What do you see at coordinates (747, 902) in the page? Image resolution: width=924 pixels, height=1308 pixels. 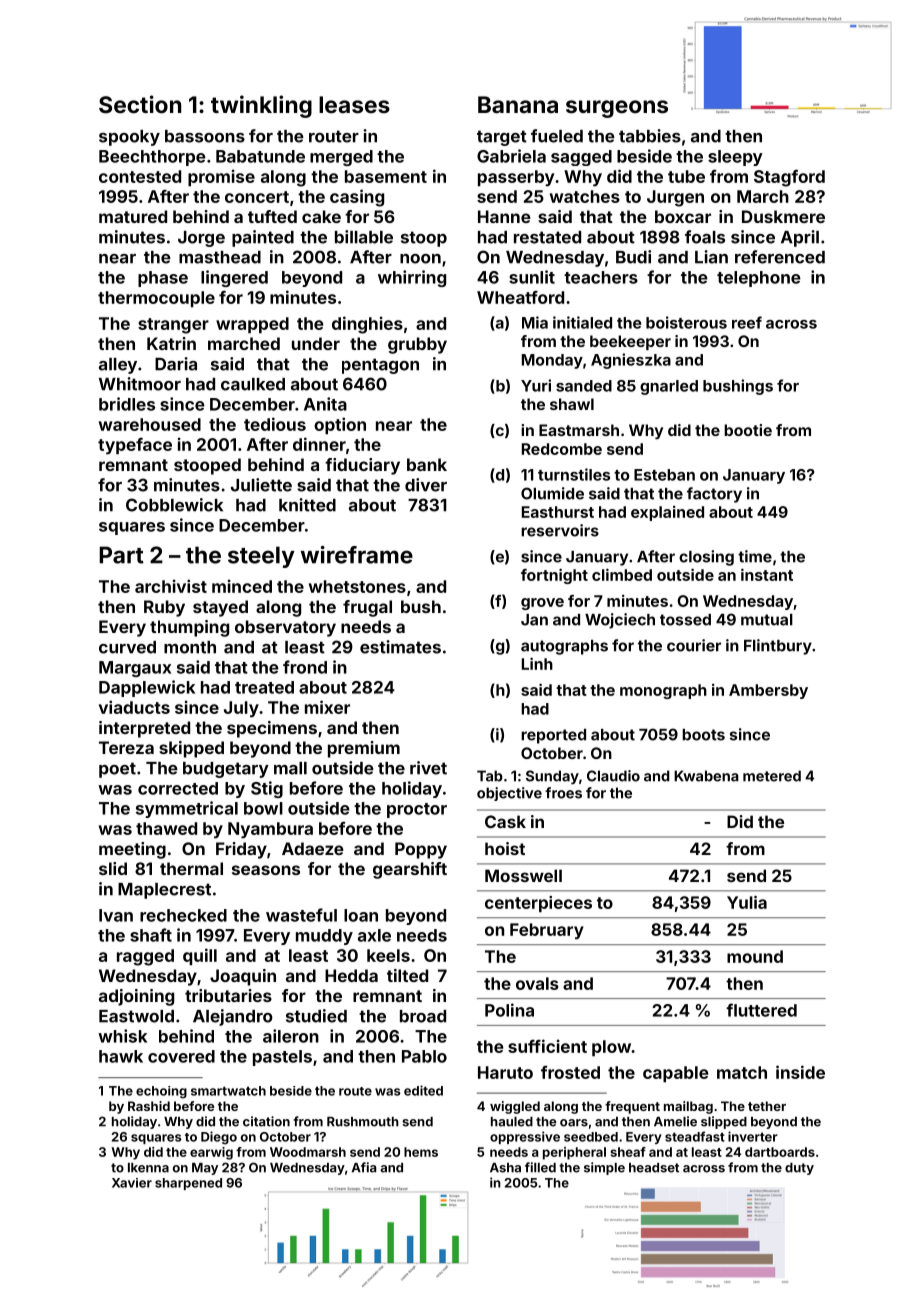 I see `Yulia` at bounding box center [747, 902].
